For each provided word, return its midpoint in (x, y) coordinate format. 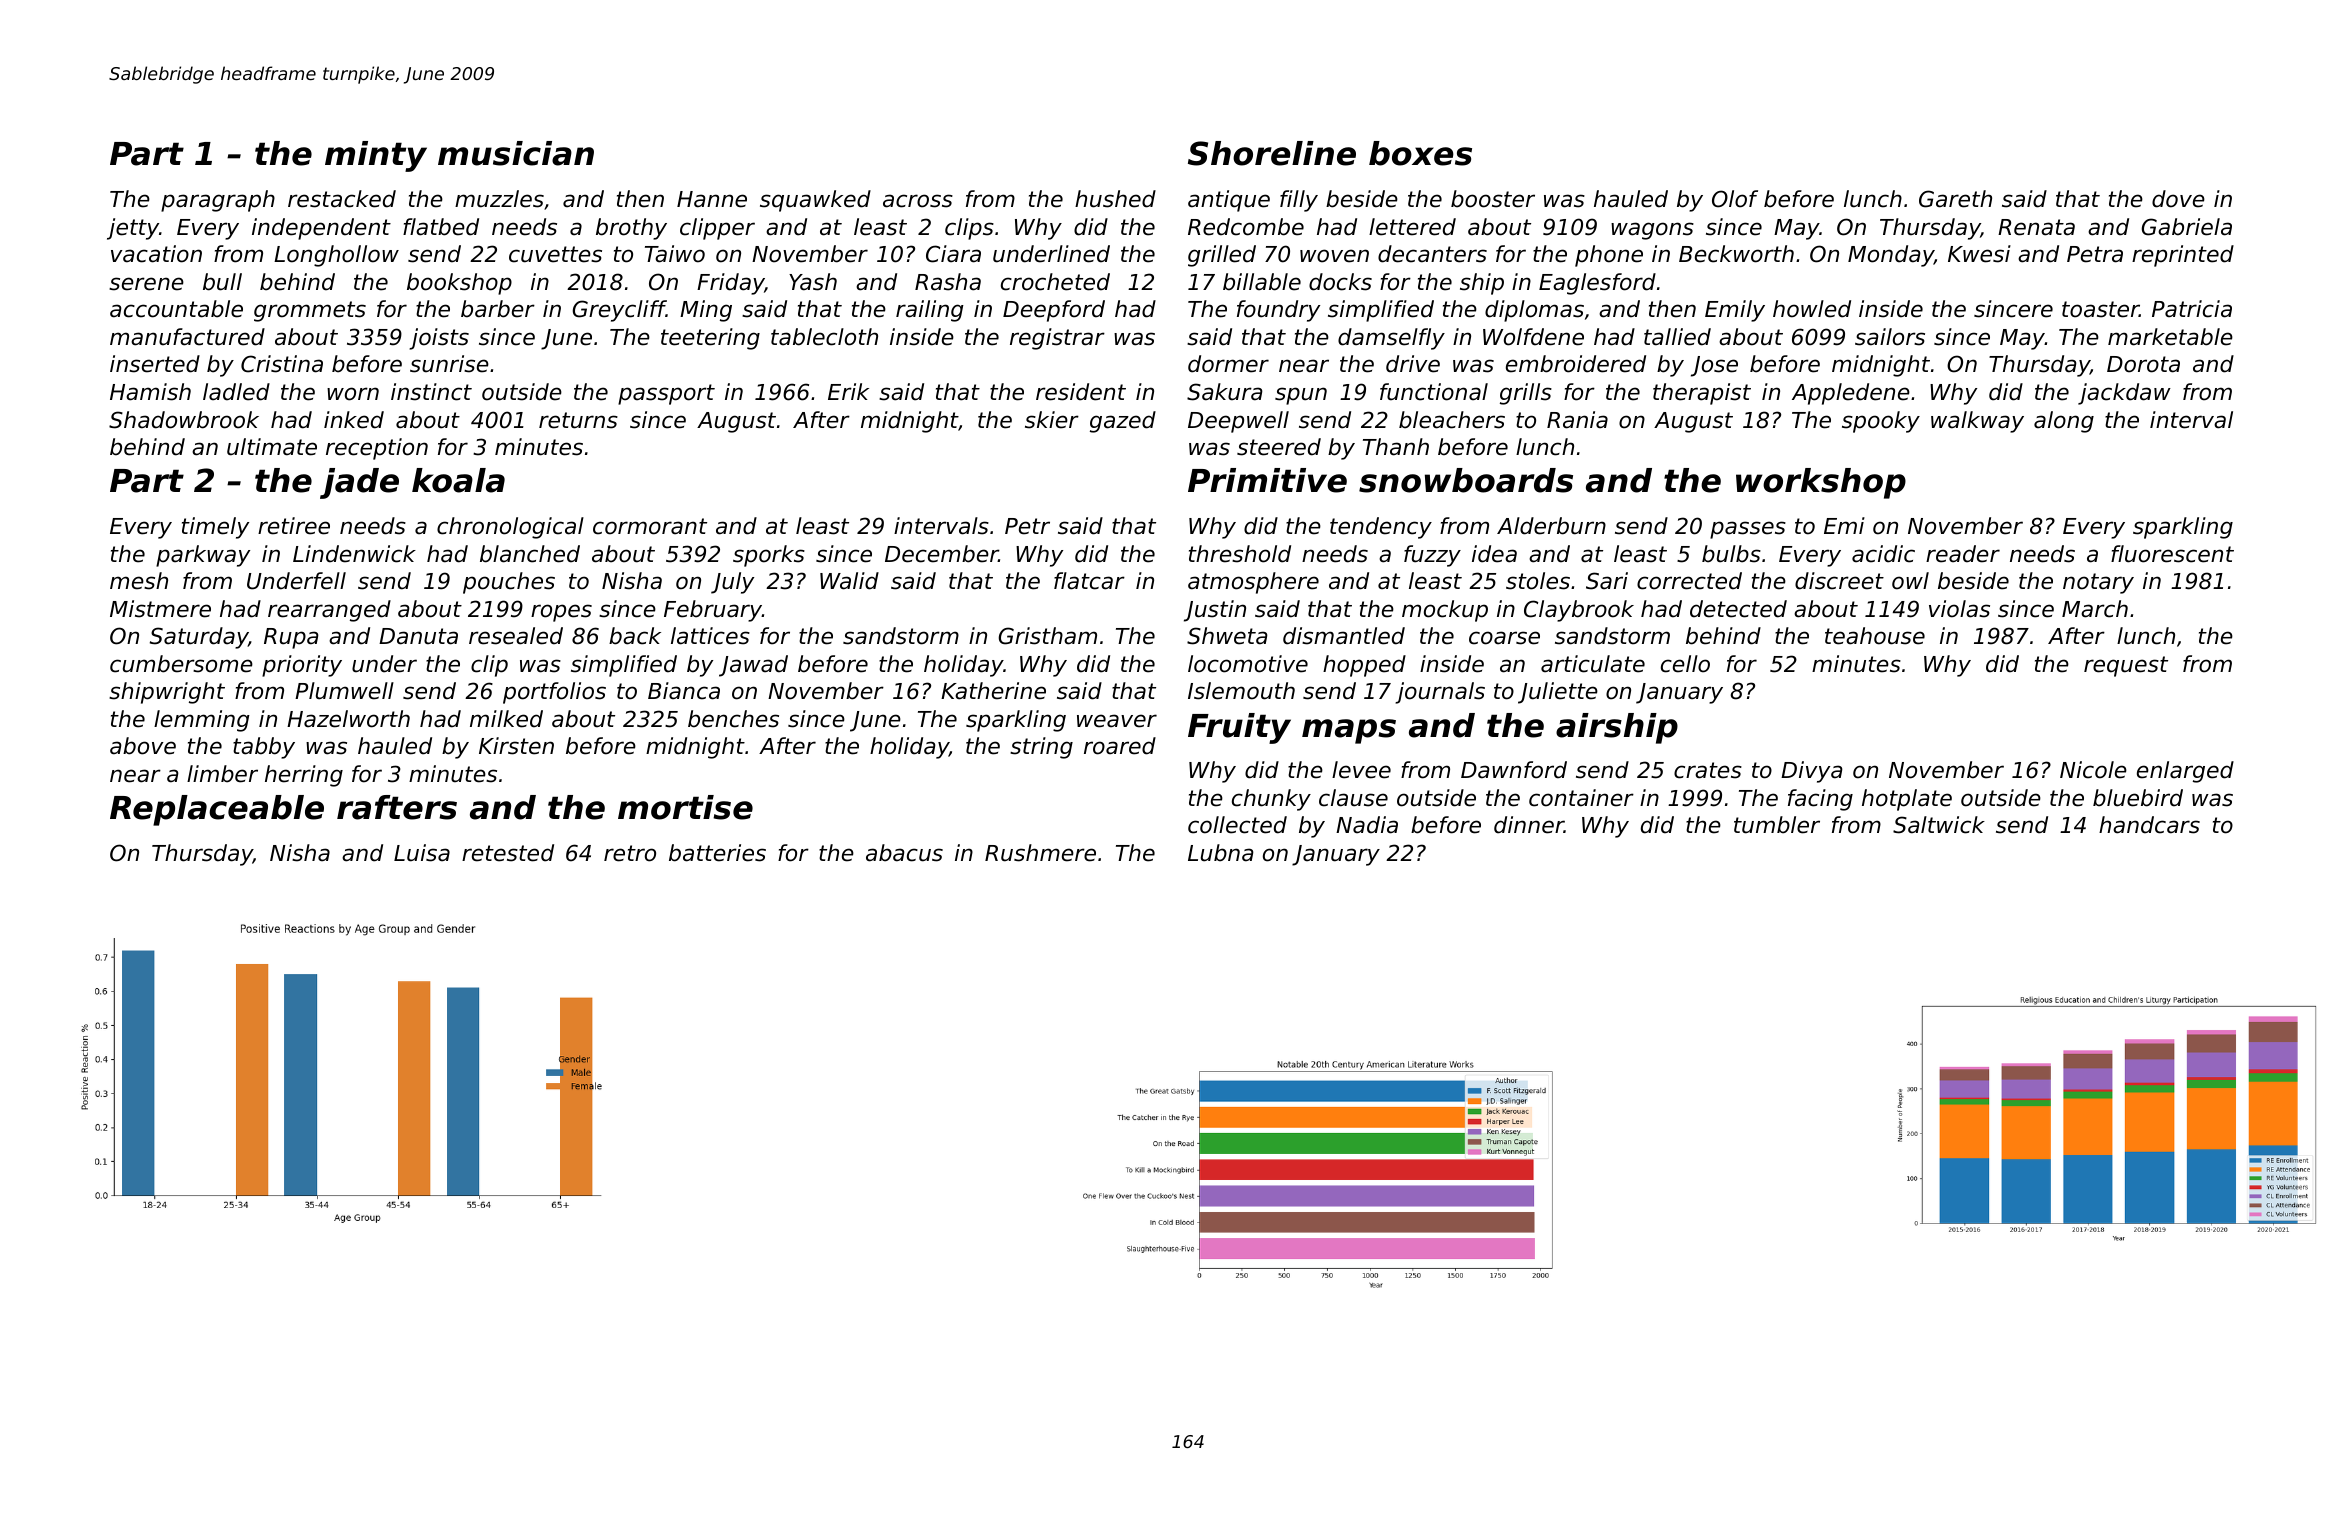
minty (376, 156)
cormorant (650, 526)
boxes (1420, 153)
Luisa (422, 853)
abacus (904, 853)
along (2064, 422)
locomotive (1248, 664)
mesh (139, 581)
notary (2098, 583)
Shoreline (1272, 153)
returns (578, 420)
